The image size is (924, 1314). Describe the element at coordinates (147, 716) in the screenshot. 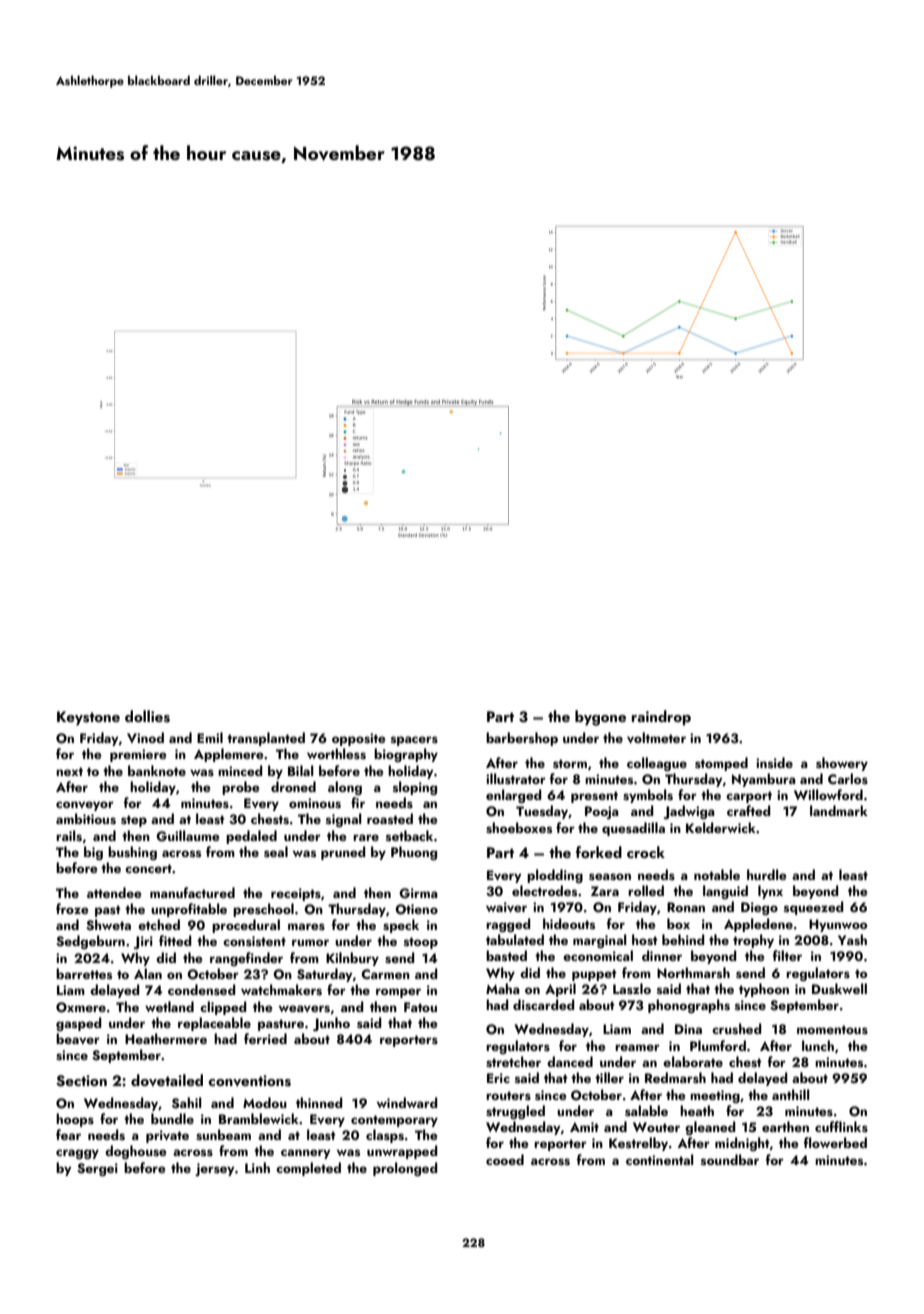

I see `dollies` at that location.
